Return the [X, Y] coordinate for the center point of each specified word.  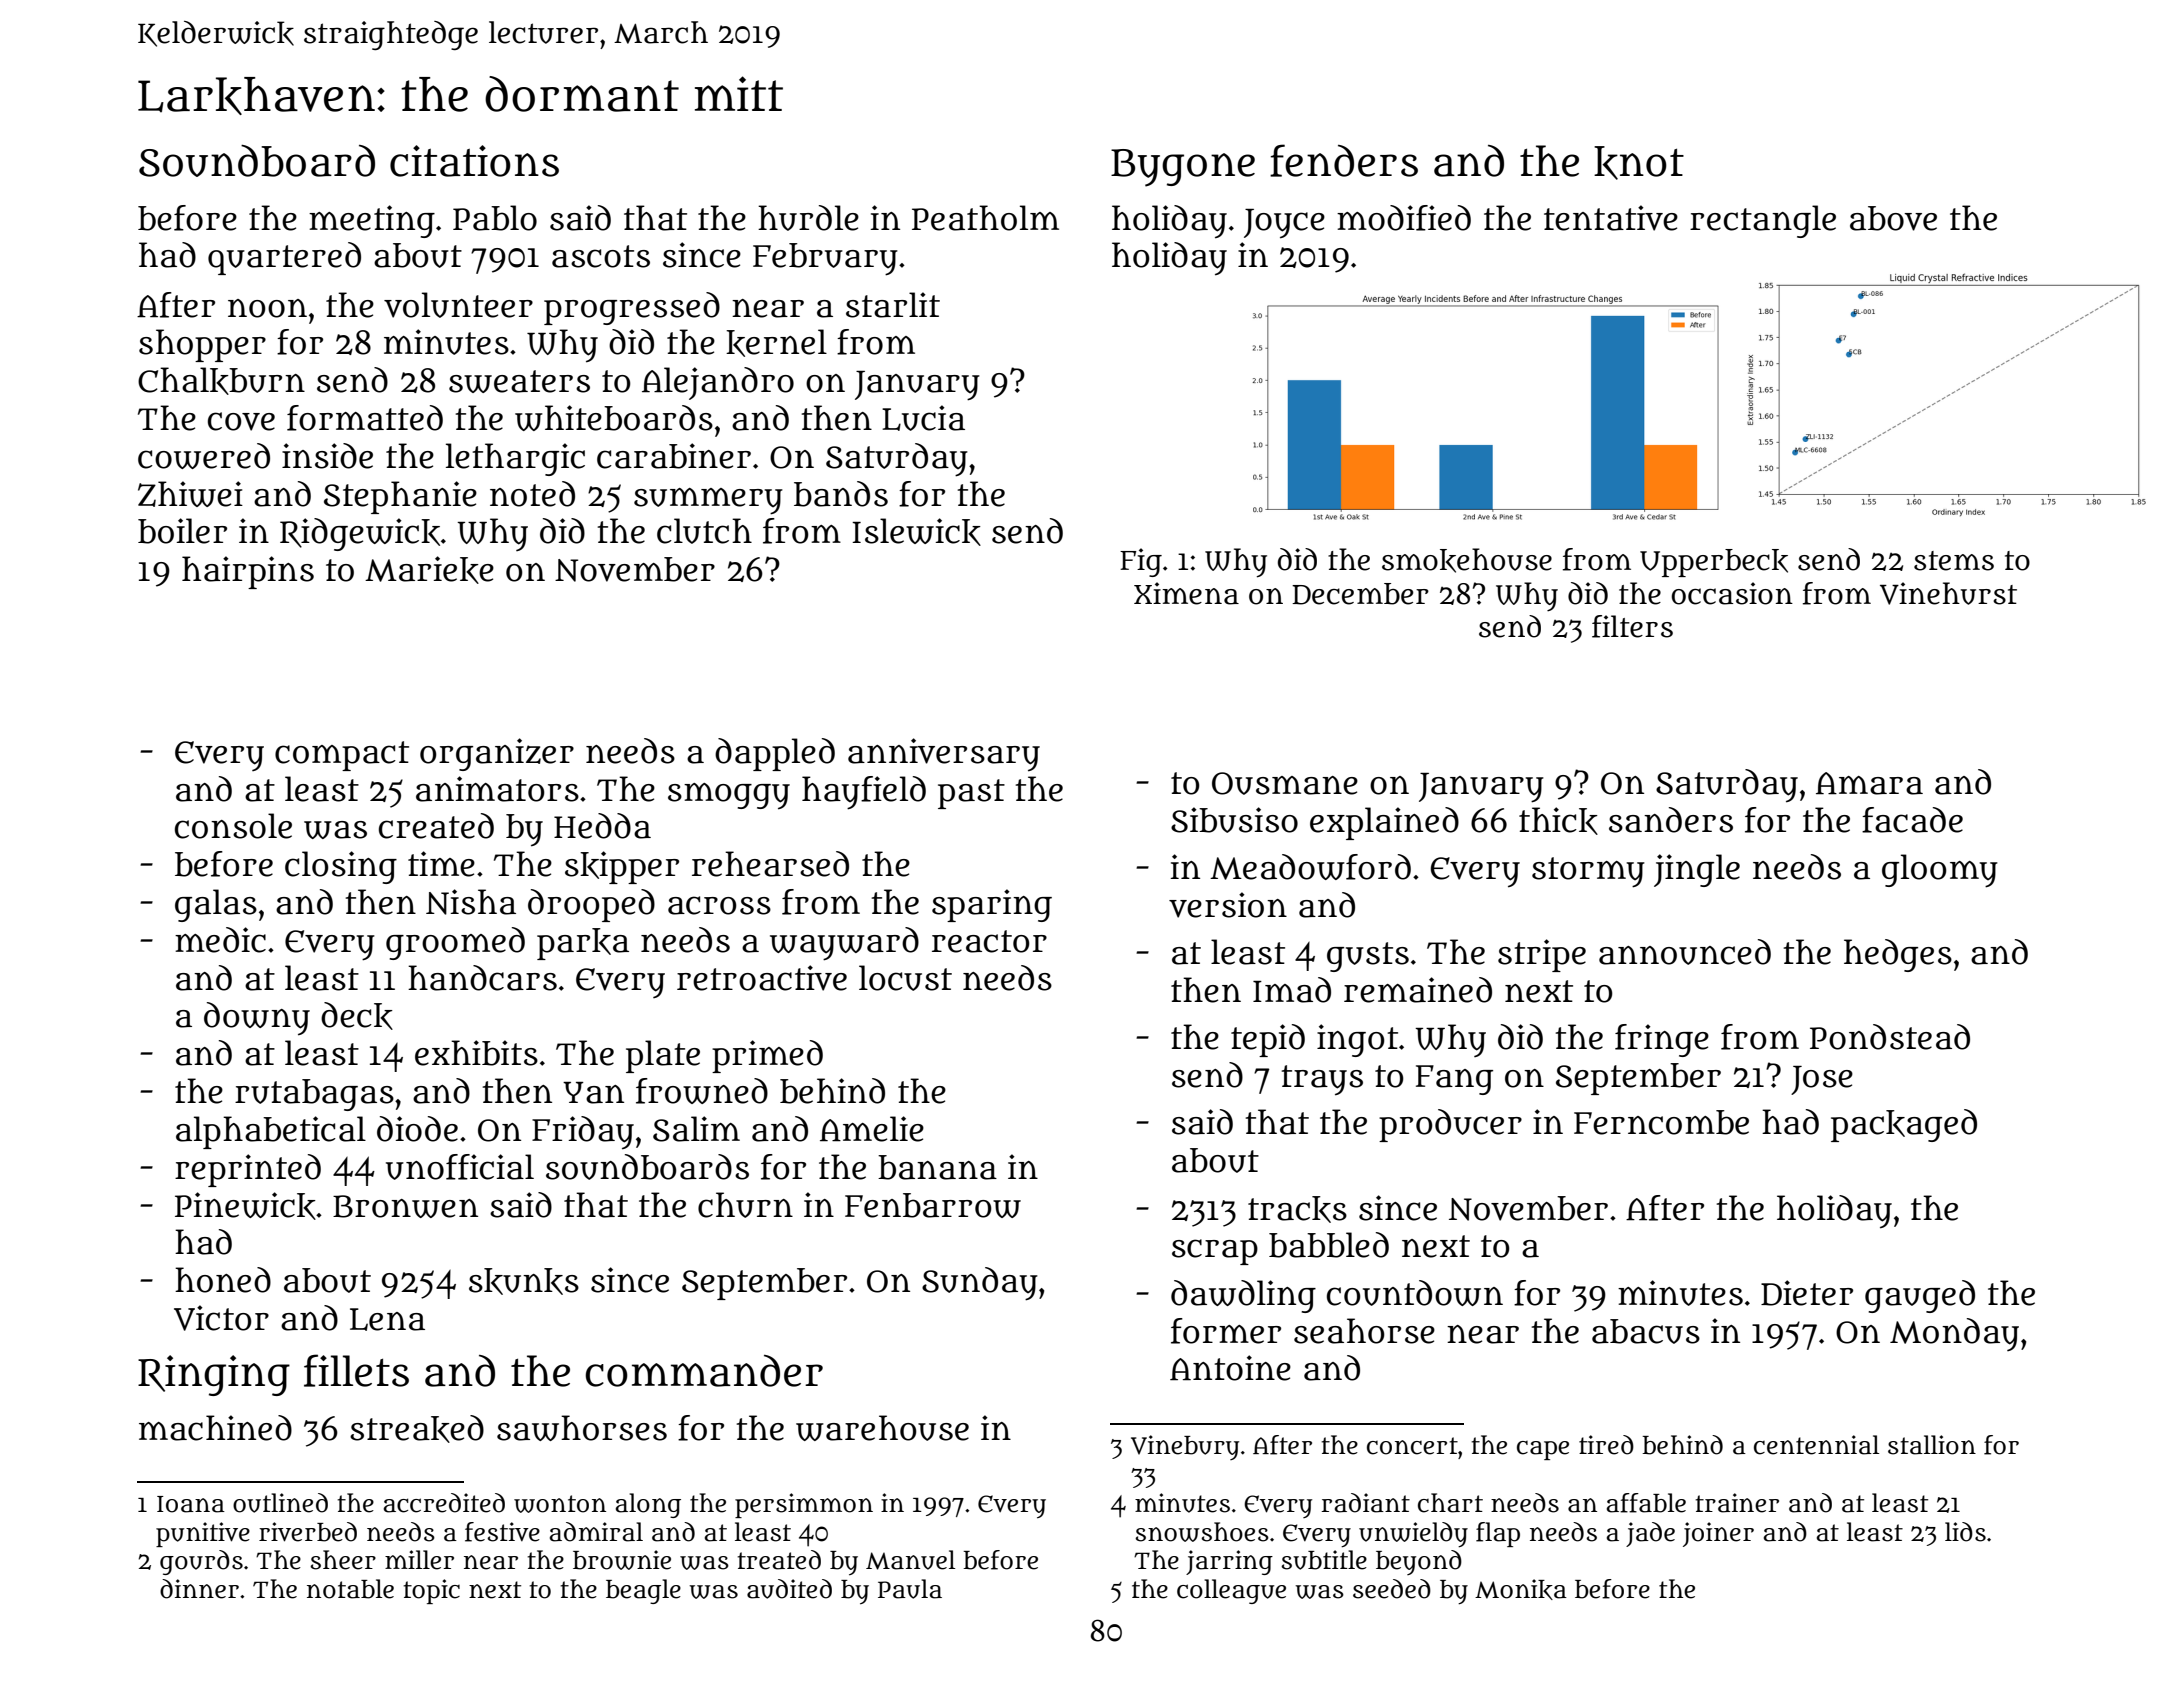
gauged [1920, 1296]
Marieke [429, 570]
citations [474, 161]
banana [937, 1167]
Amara [1869, 783]
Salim [696, 1129]
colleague [1231, 1591]
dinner [199, 1589]
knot [1639, 163]
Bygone [1183, 168]
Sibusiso [1234, 820]
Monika [1521, 1589]
